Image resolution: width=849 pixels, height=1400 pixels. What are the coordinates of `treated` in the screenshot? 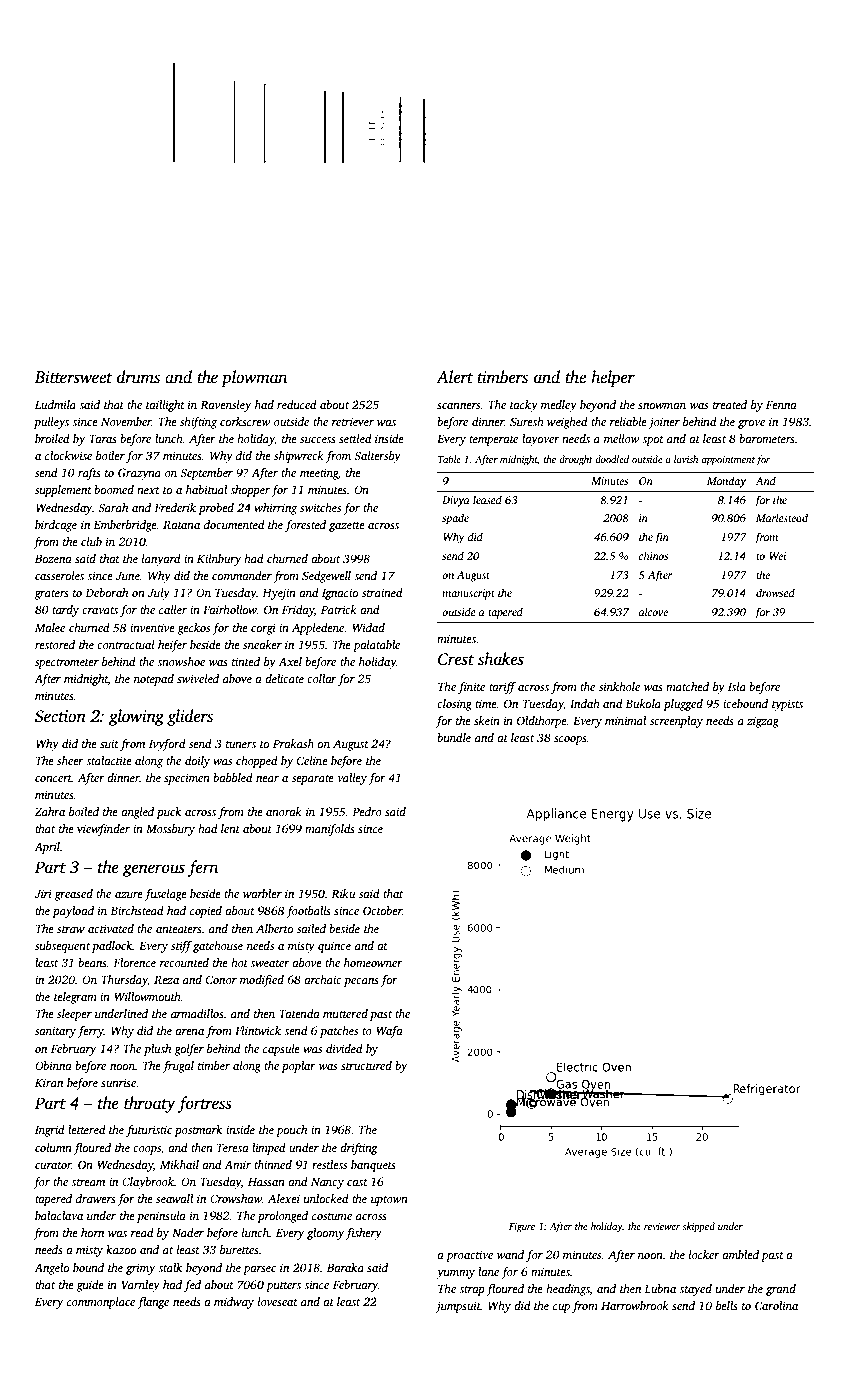 It's located at (730, 404).
